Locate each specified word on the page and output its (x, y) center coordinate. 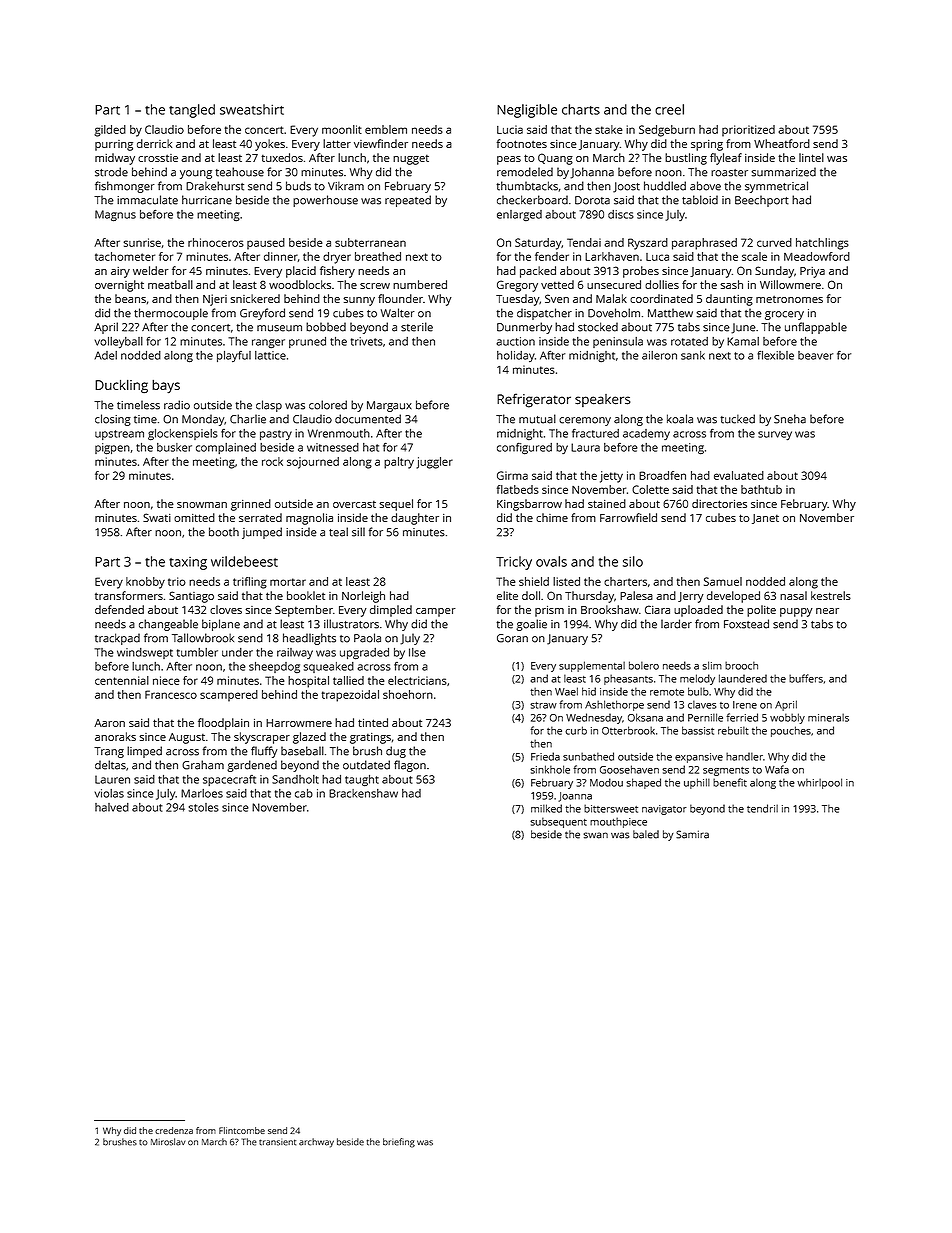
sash (731, 284)
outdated (366, 765)
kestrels (831, 595)
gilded (110, 131)
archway (316, 1143)
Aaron (109, 723)
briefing (399, 1143)
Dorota (592, 200)
